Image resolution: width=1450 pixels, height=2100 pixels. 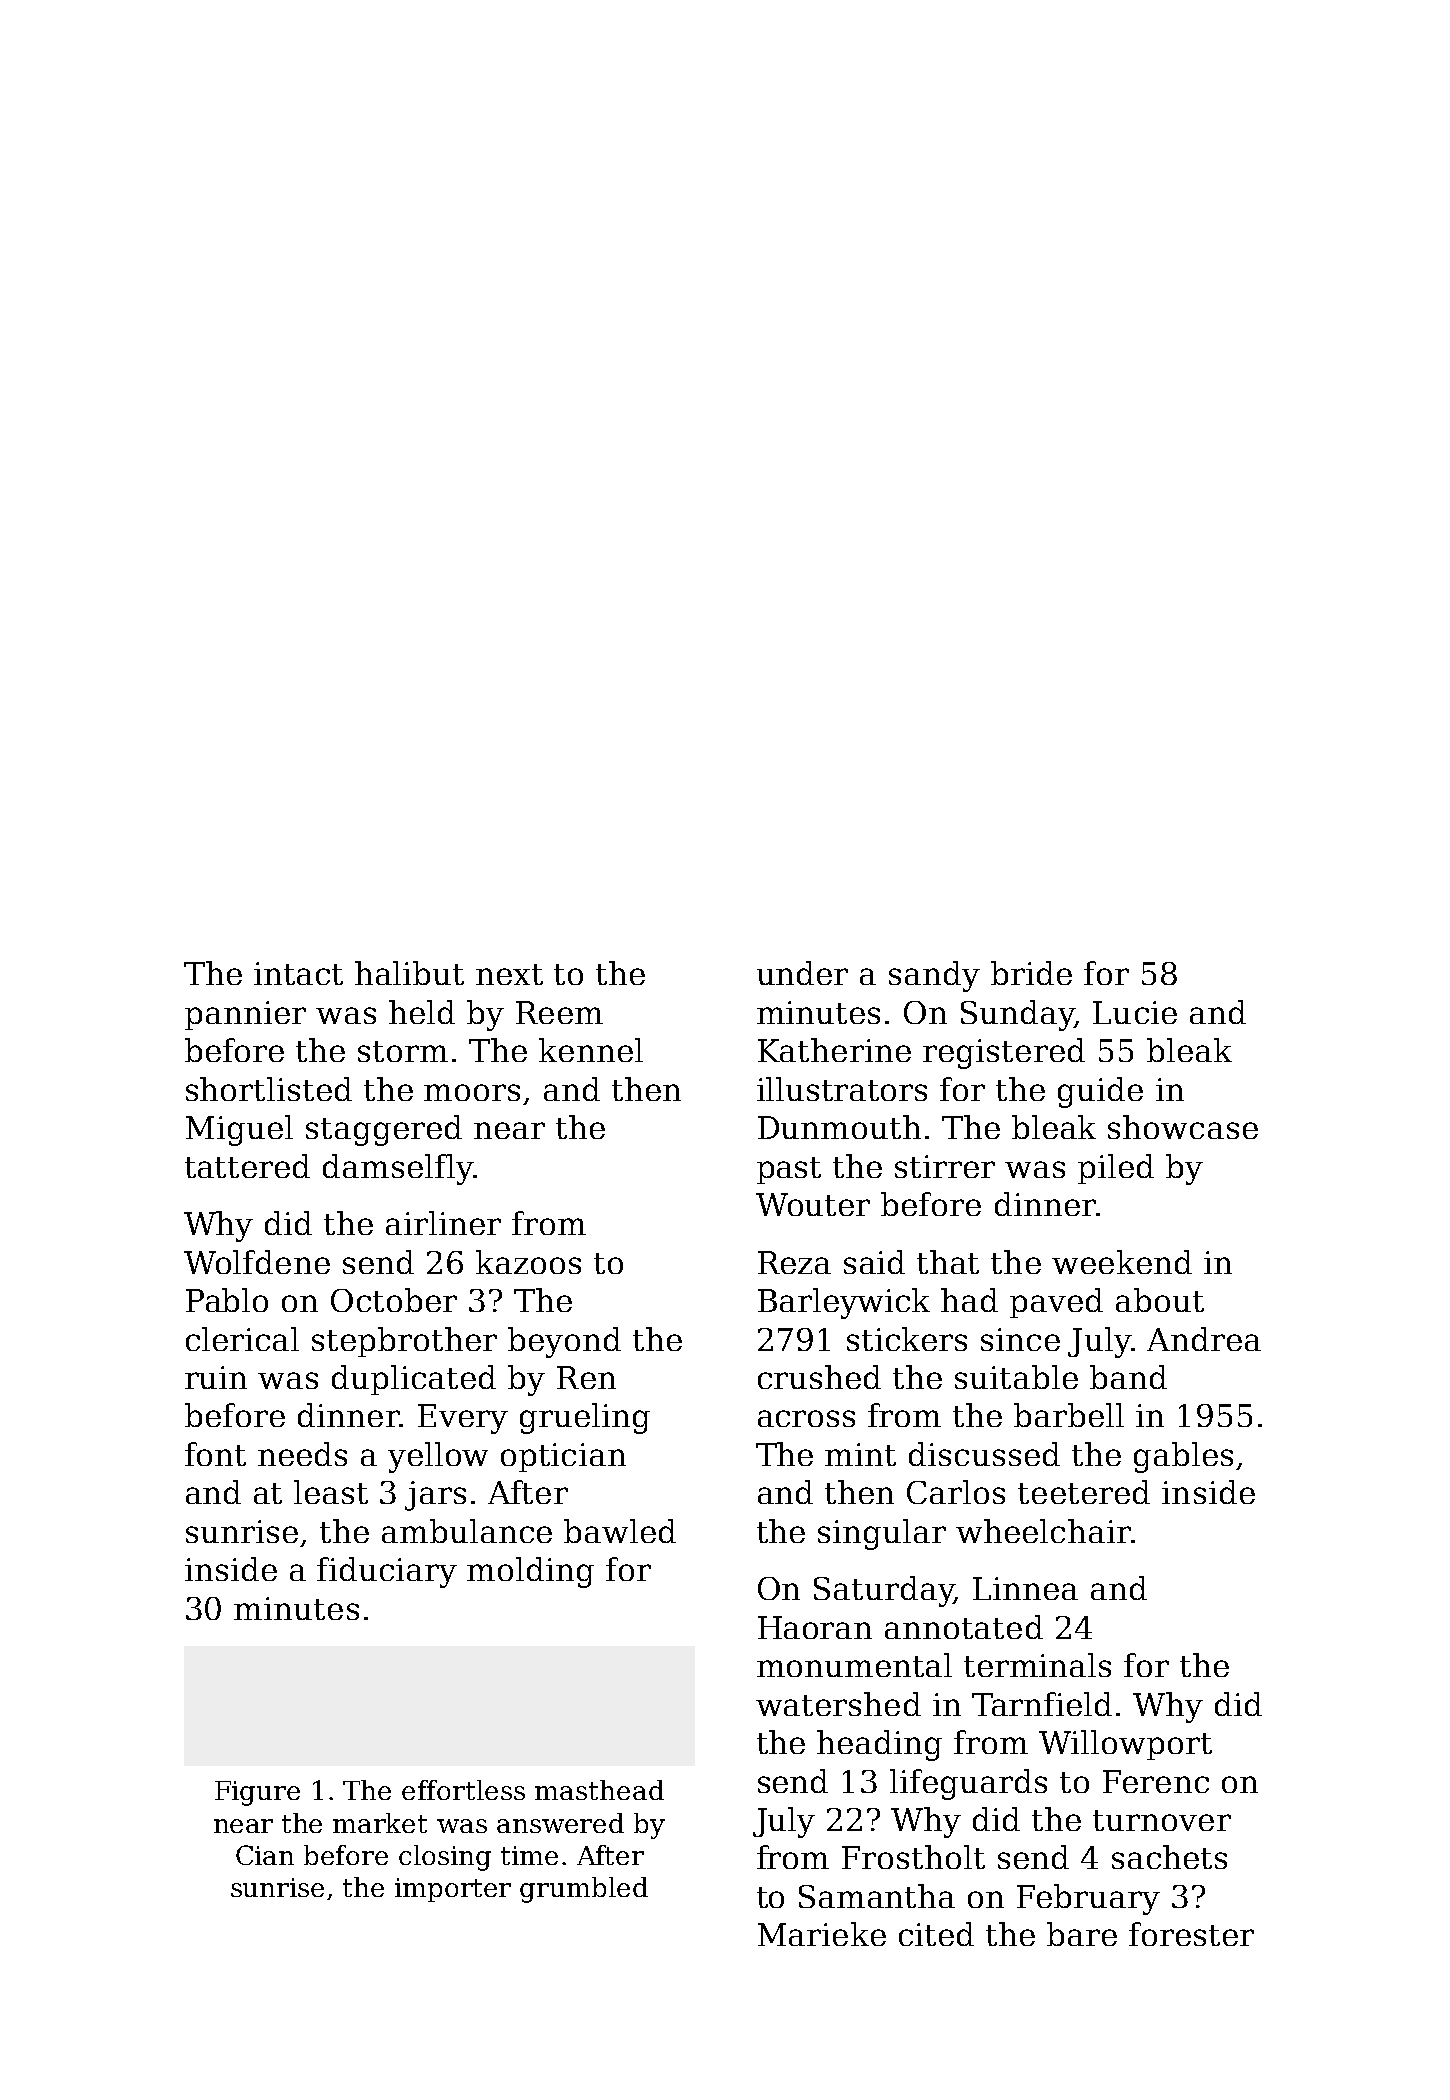 I want to click on Wolfdene, so click(x=257, y=1262).
